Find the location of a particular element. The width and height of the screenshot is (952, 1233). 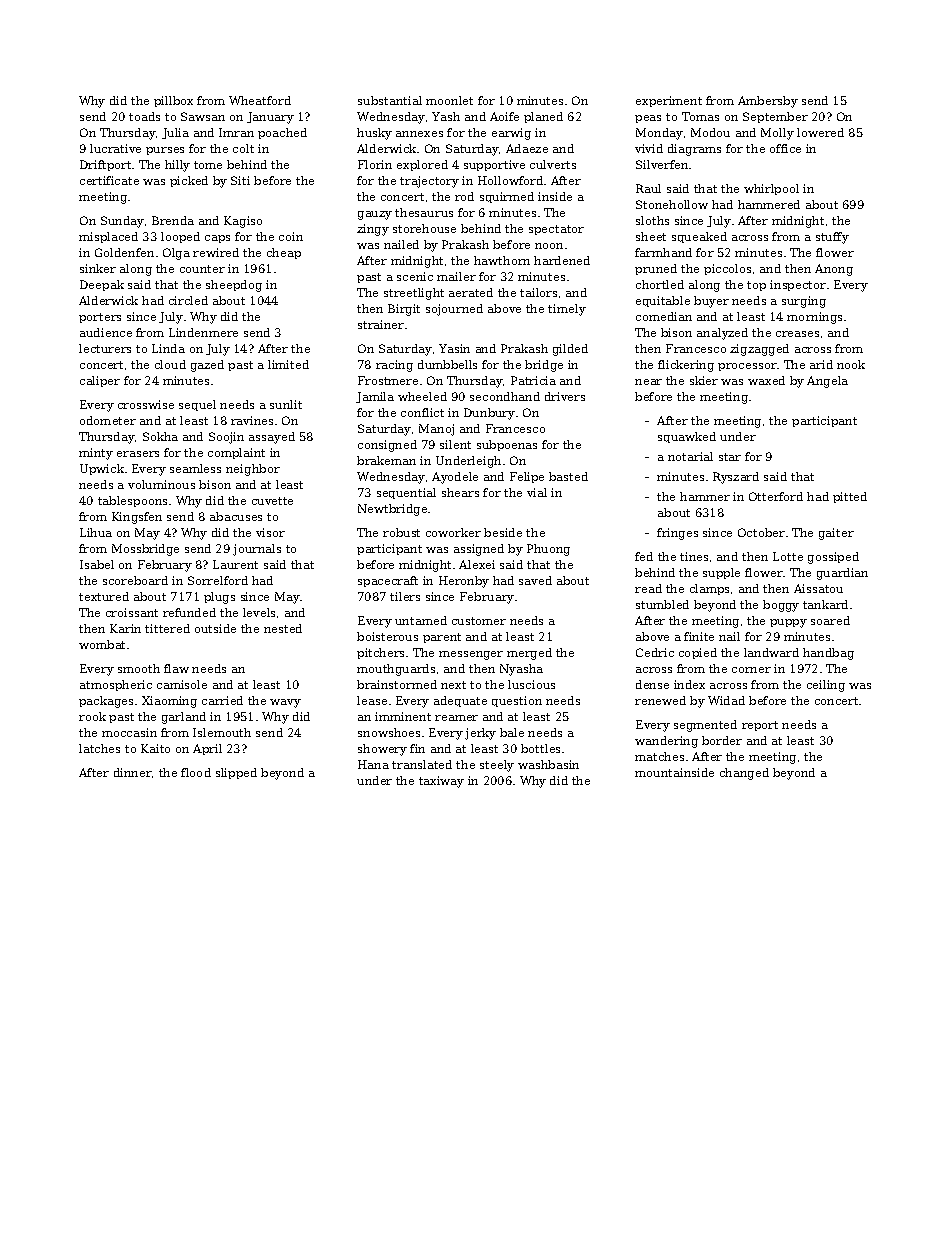

neighbor is located at coordinates (253, 470).
